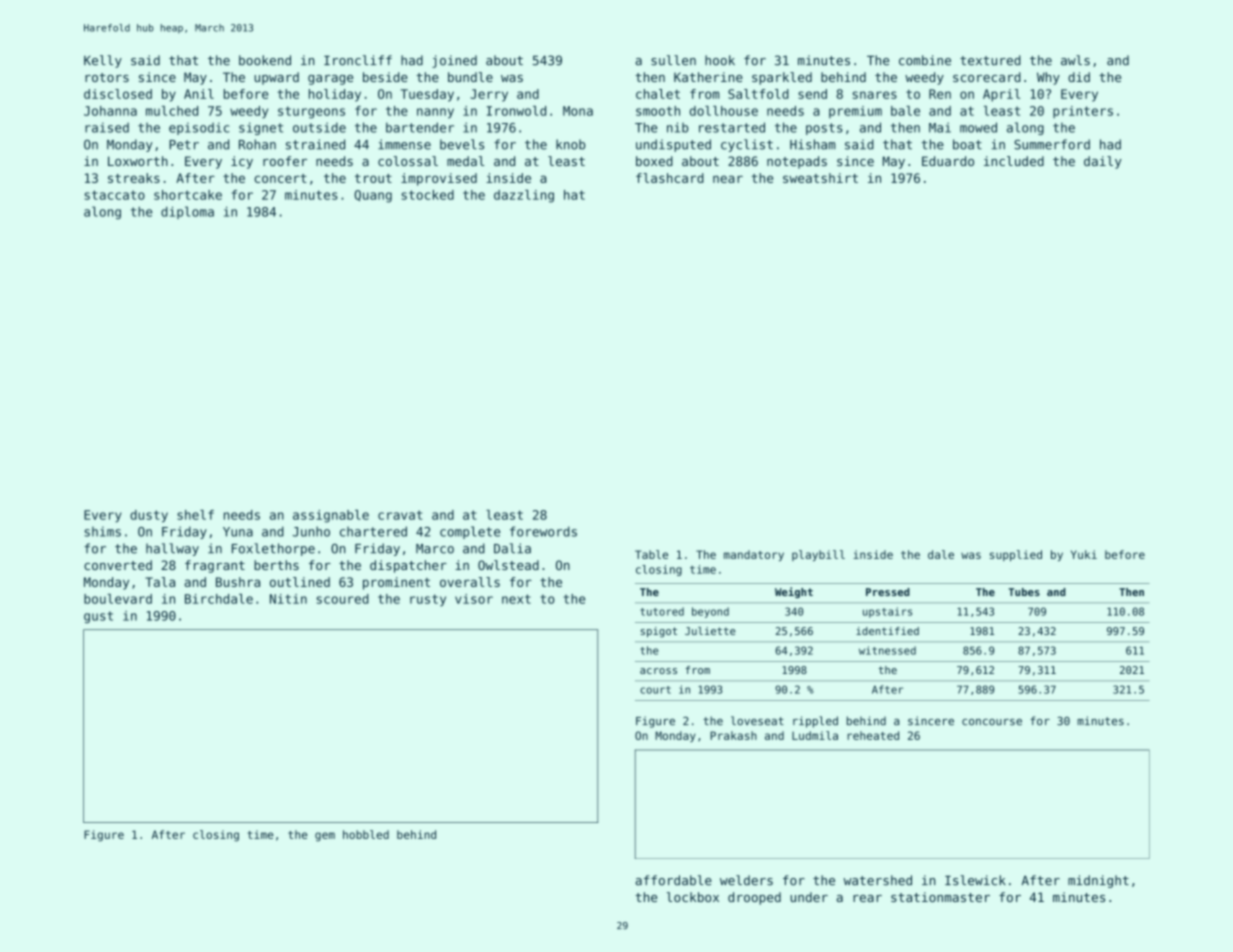  Describe the element at coordinates (992, 722) in the screenshot. I see `concourse` at that location.
